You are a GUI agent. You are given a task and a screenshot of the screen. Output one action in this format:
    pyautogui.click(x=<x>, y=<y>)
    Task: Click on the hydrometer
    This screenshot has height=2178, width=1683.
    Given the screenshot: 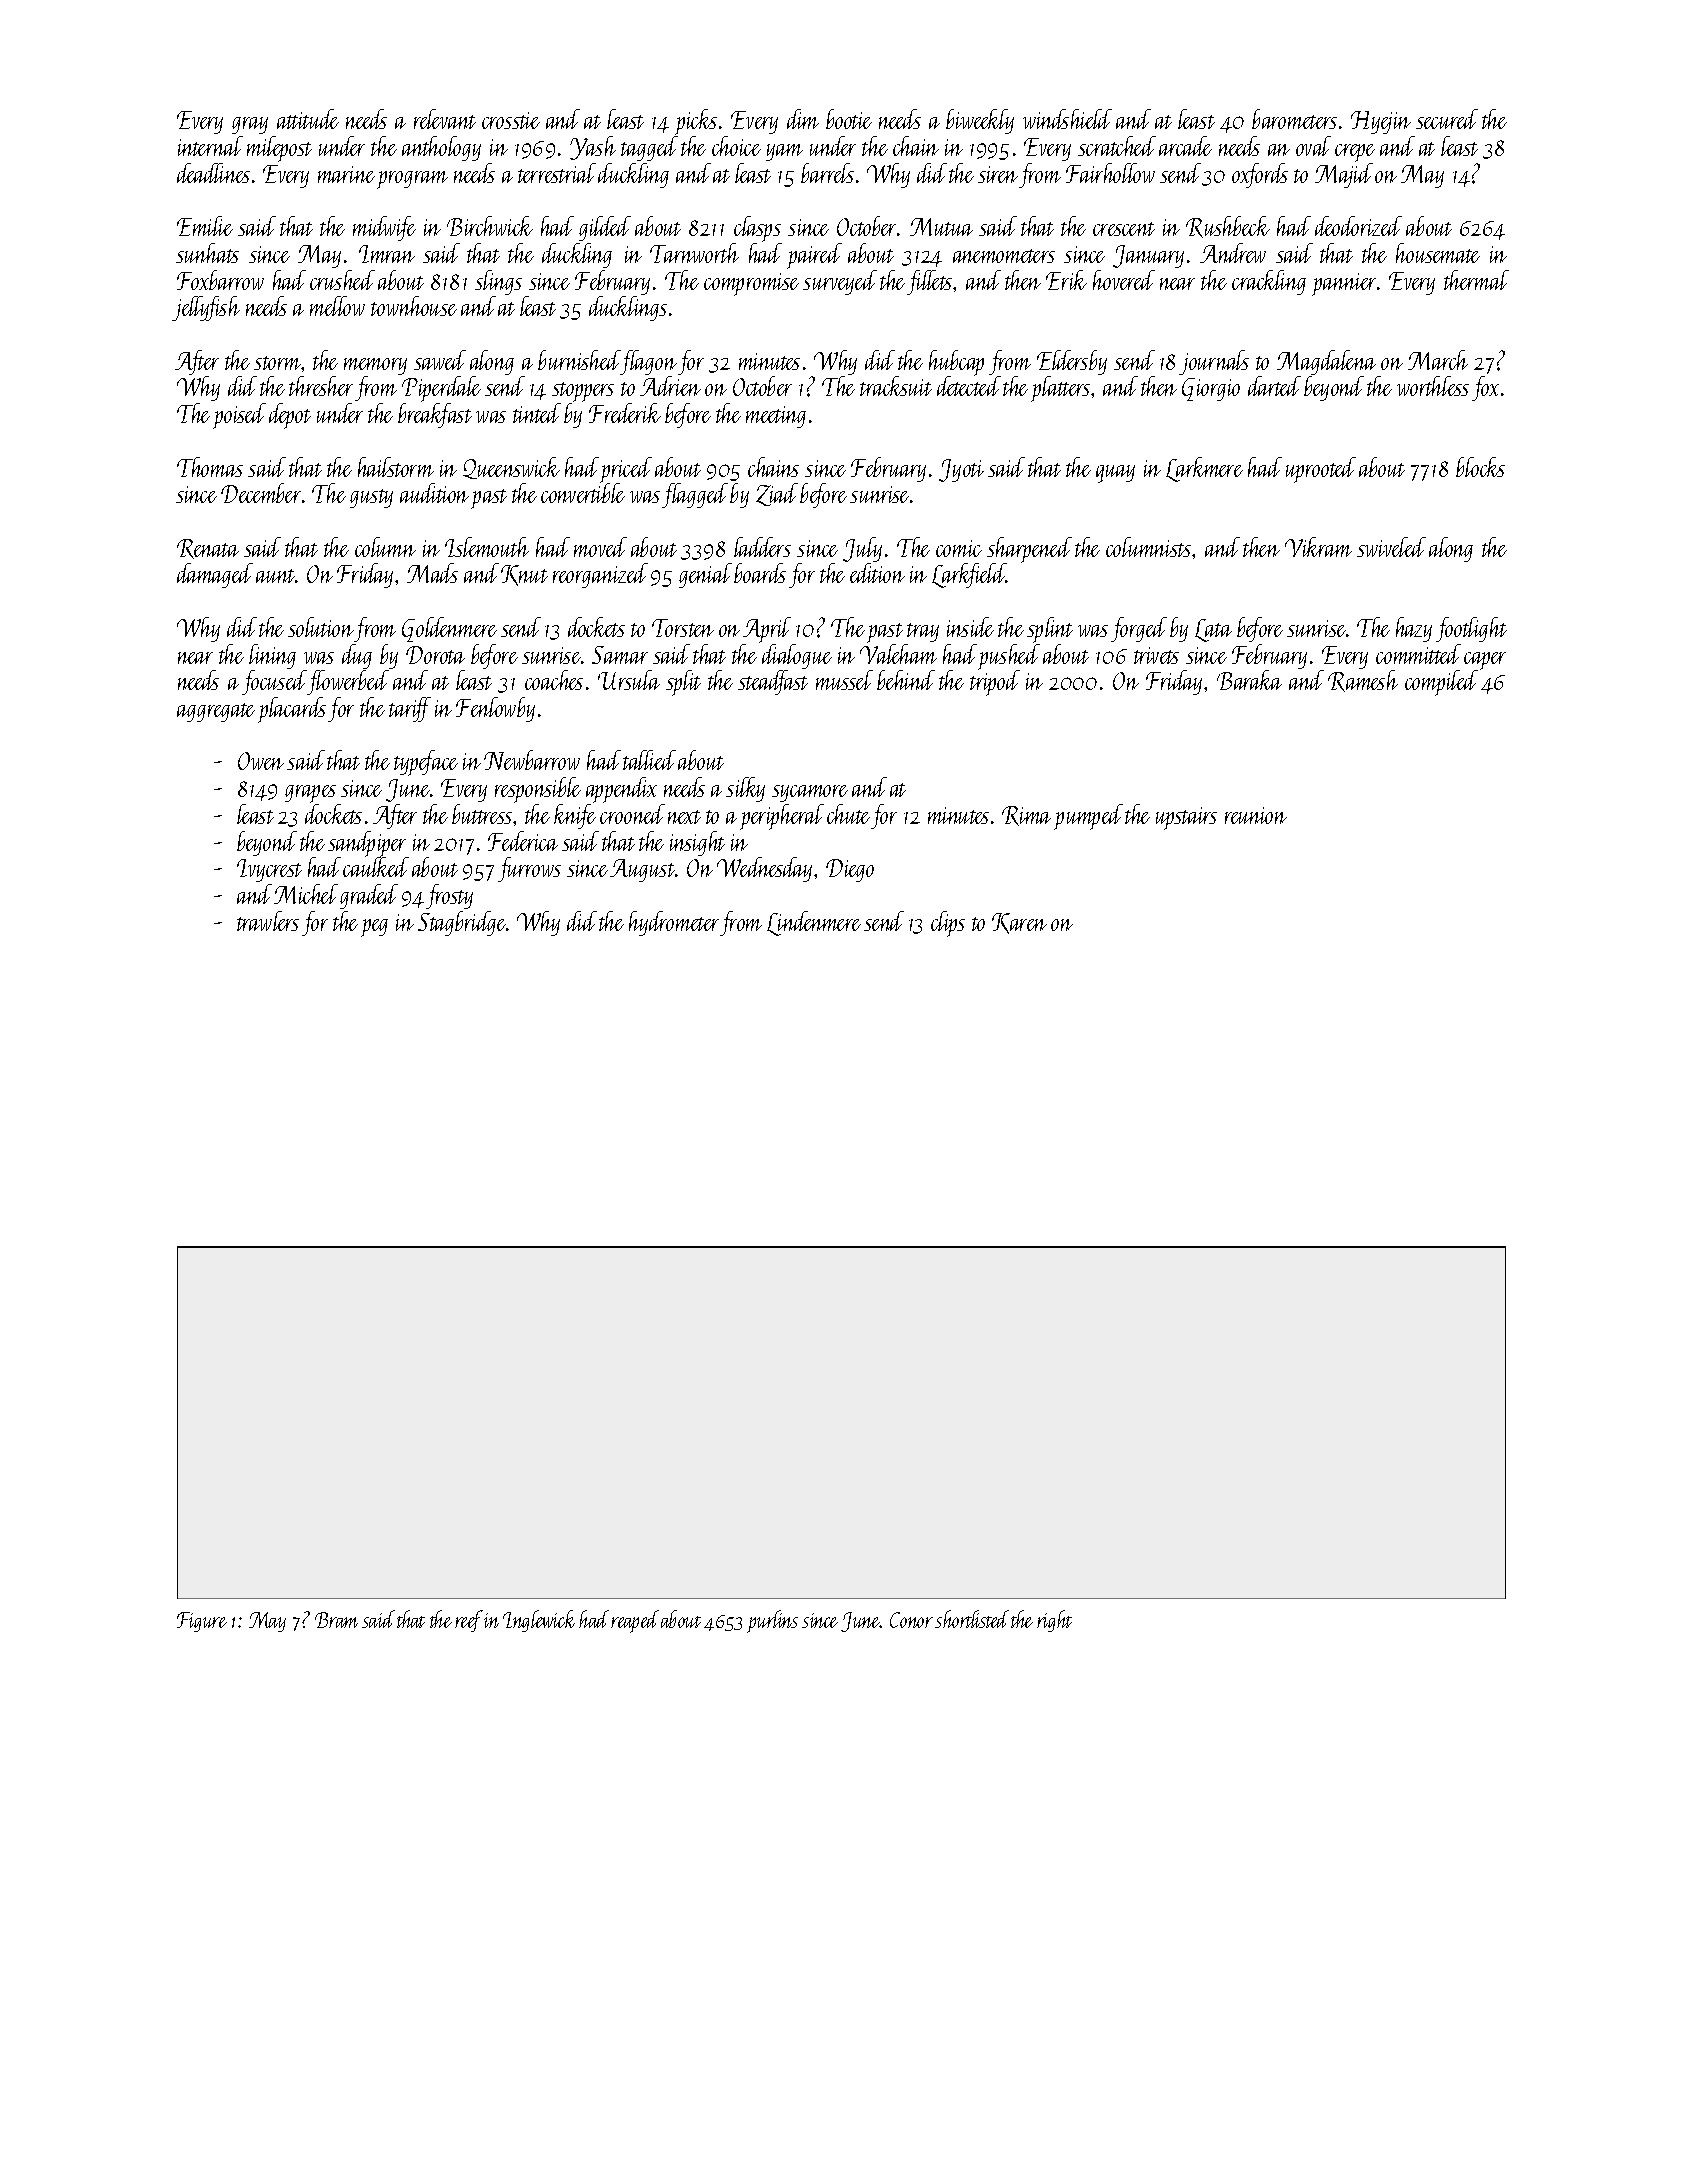 What is the action you would take?
    pyautogui.click(x=674, y=923)
